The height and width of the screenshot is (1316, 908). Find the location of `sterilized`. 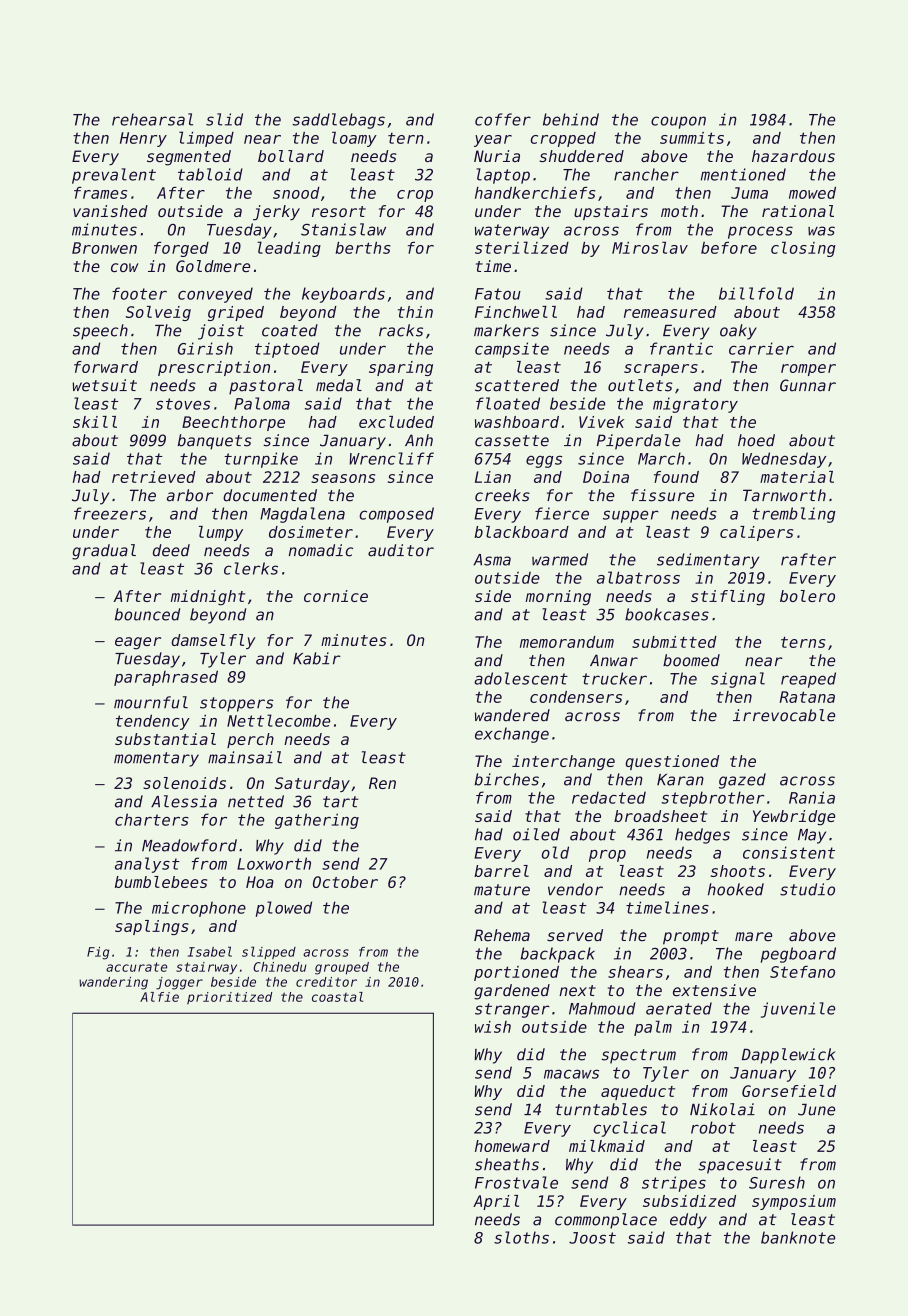

sterilized is located at coordinates (522, 247).
